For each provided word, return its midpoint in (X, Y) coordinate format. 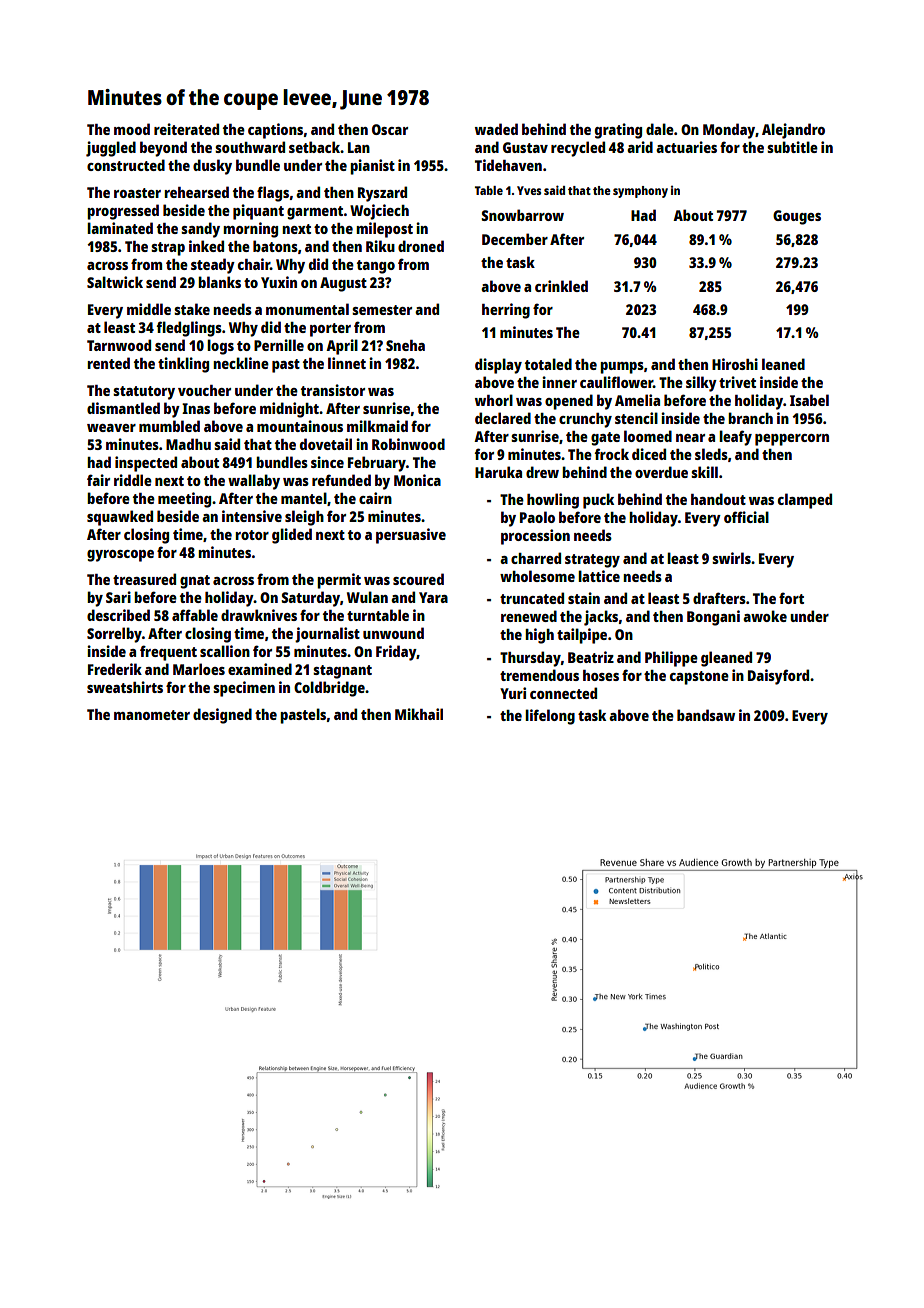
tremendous (539, 675)
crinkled (561, 286)
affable (195, 615)
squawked (120, 518)
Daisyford (778, 677)
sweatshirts (125, 687)
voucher (204, 390)
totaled (548, 364)
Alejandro (793, 131)
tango (376, 267)
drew (542, 472)
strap (168, 249)
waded (496, 129)
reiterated (186, 129)
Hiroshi (735, 364)
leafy (735, 438)
